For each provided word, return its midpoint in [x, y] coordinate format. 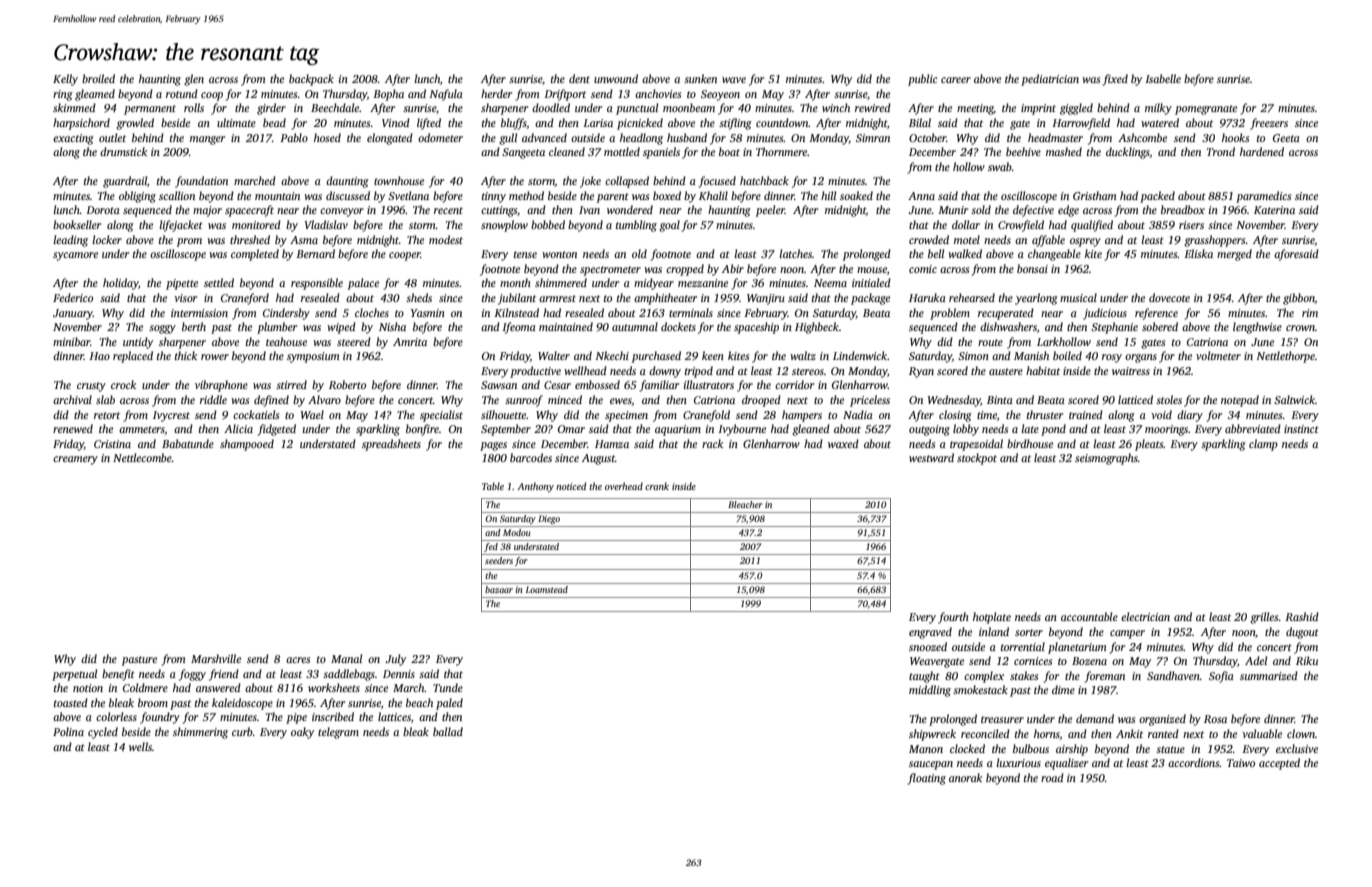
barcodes [531, 457]
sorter [1029, 632]
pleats [1149, 445]
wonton [559, 254]
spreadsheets [391, 445]
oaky [302, 733]
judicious [1105, 314]
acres [298, 660]
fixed [1115, 80]
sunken [700, 78]
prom [189, 242]
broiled [98, 78]
